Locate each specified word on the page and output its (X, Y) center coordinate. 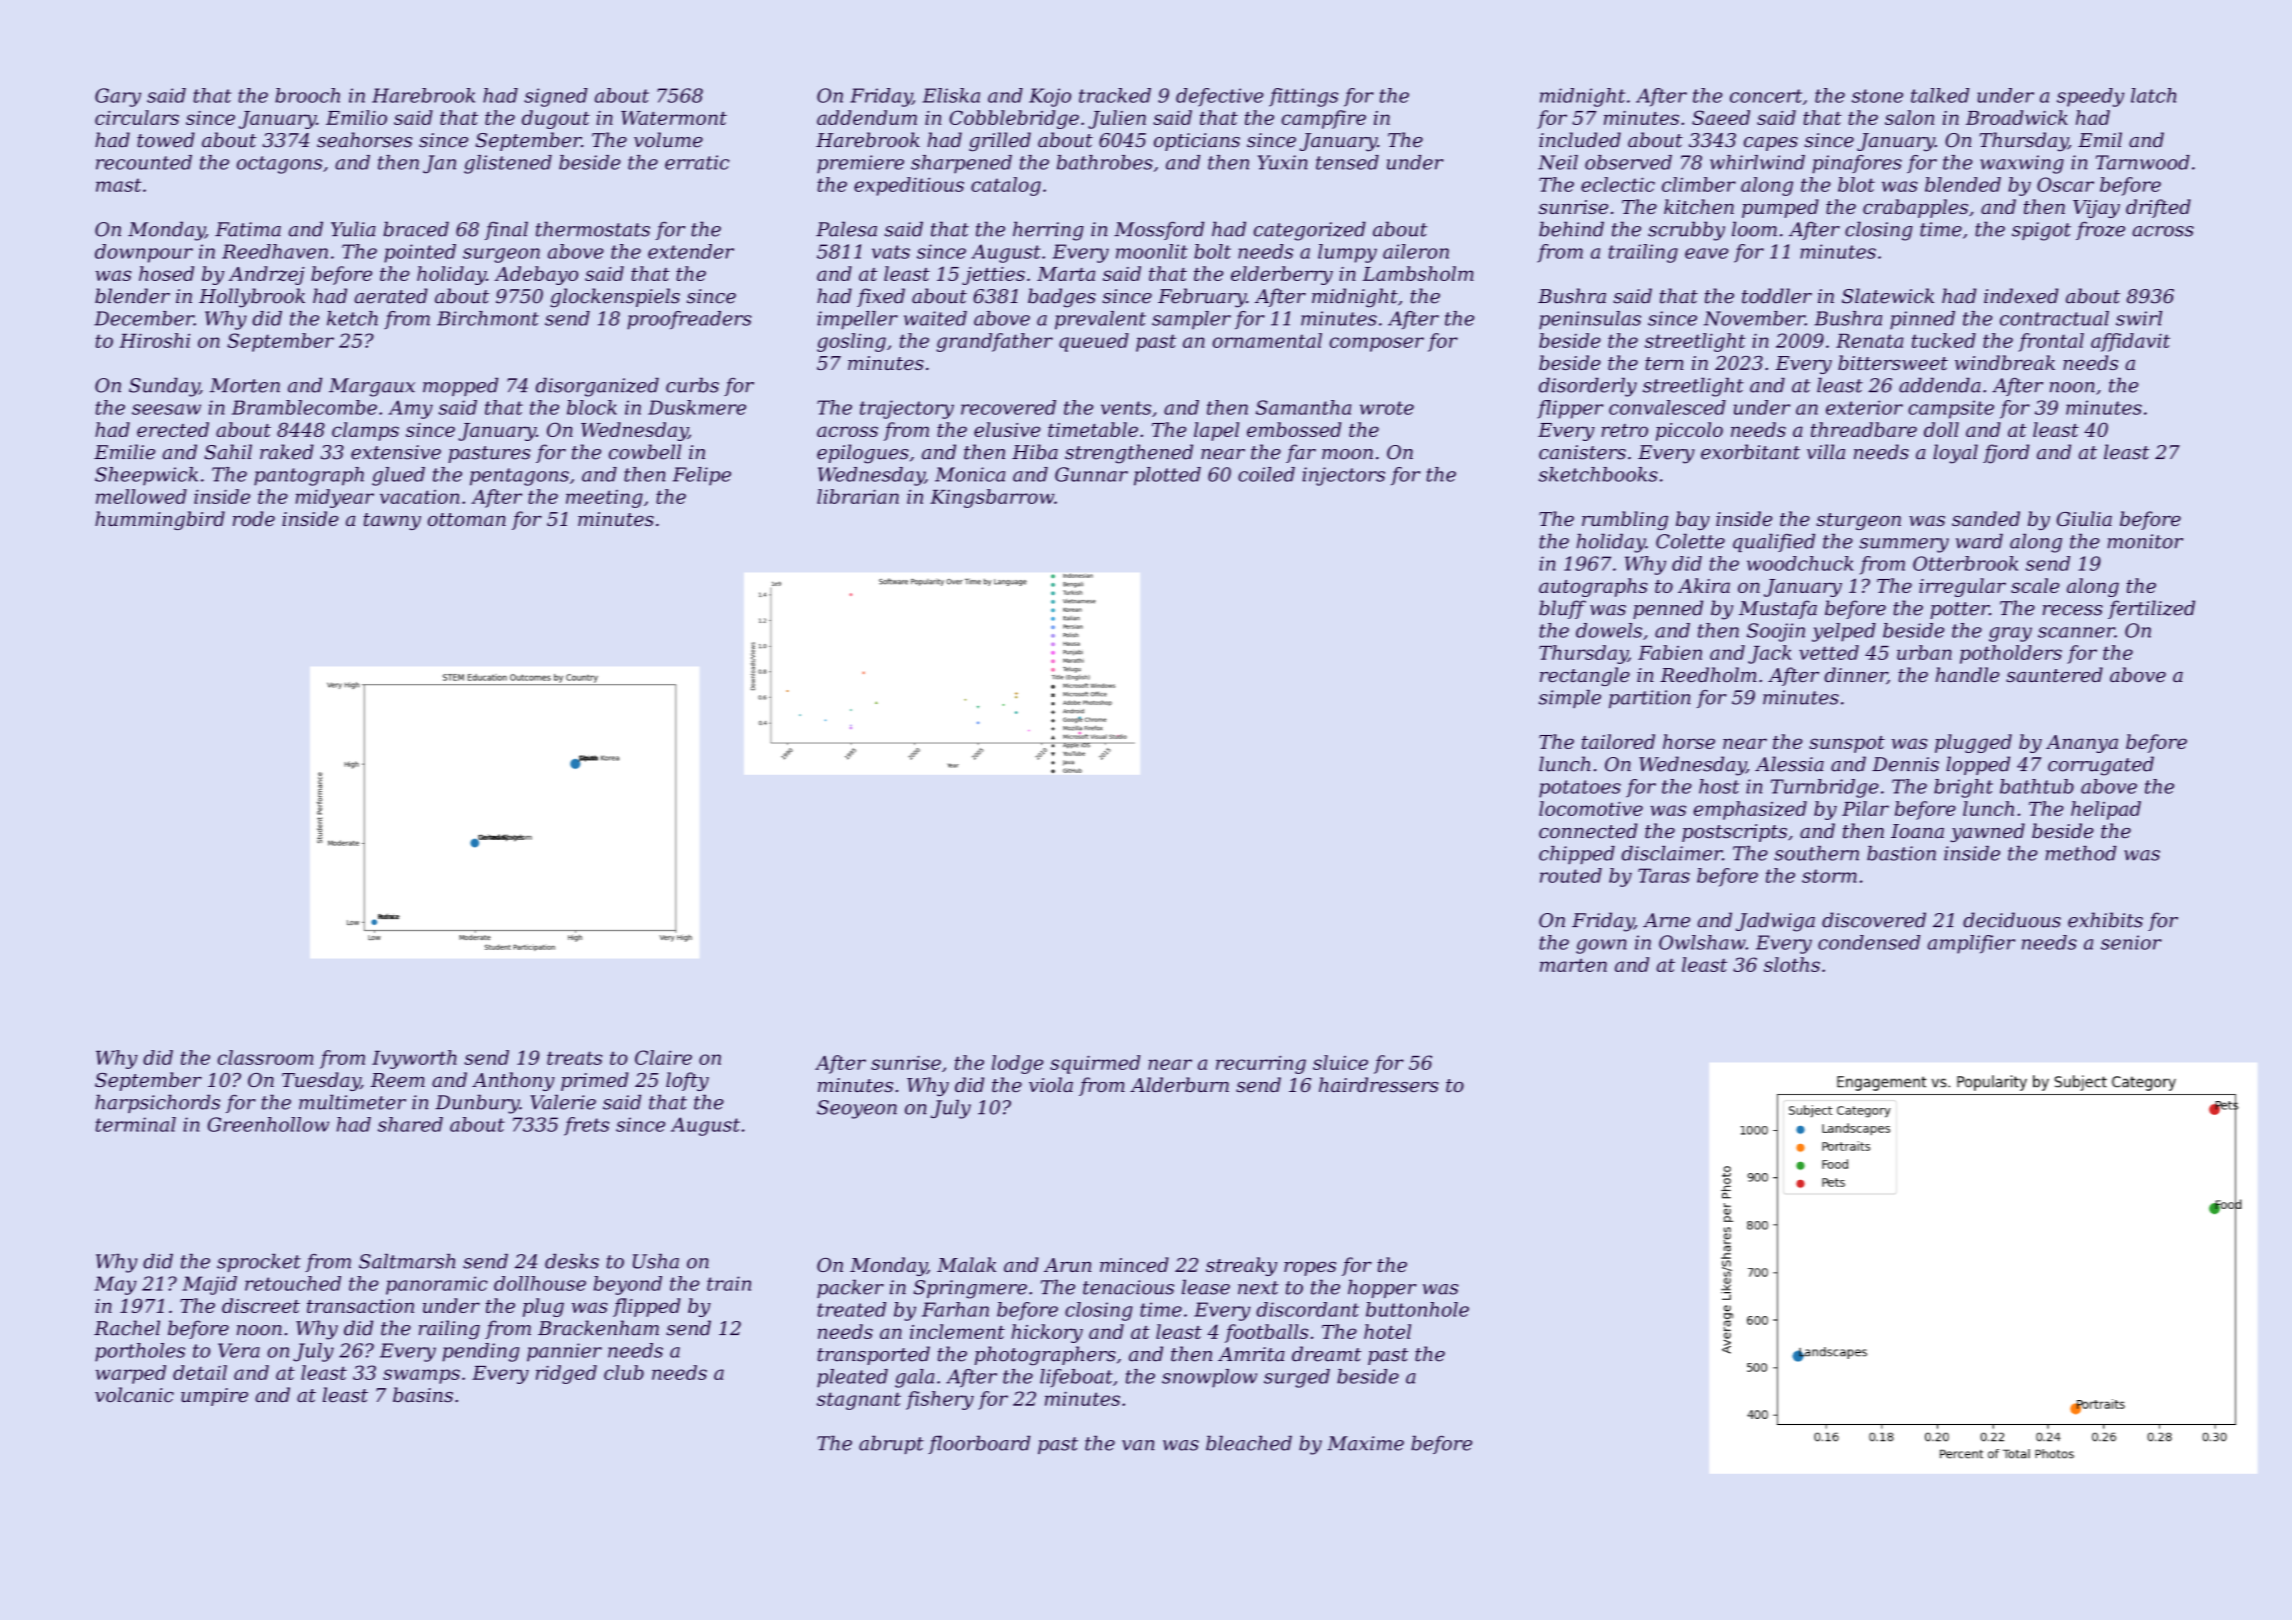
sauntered (2054, 674)
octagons (279, 165)
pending (480, 1352)
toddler (1777, 296)
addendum (867, 117)
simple (1570, 699)
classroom (265, 1057)
